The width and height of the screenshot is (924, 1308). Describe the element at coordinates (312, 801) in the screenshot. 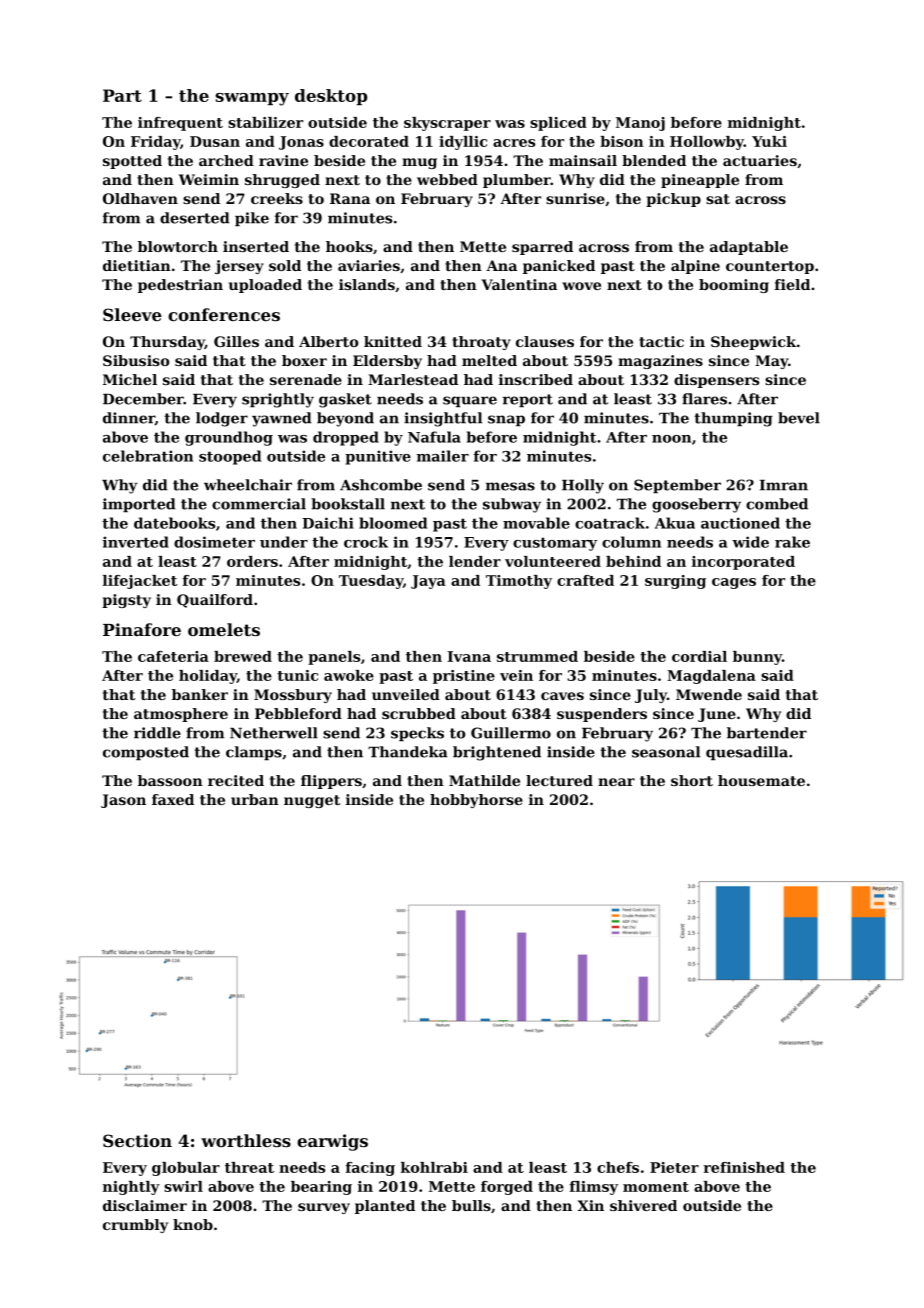

I see `nugget` at that location.
